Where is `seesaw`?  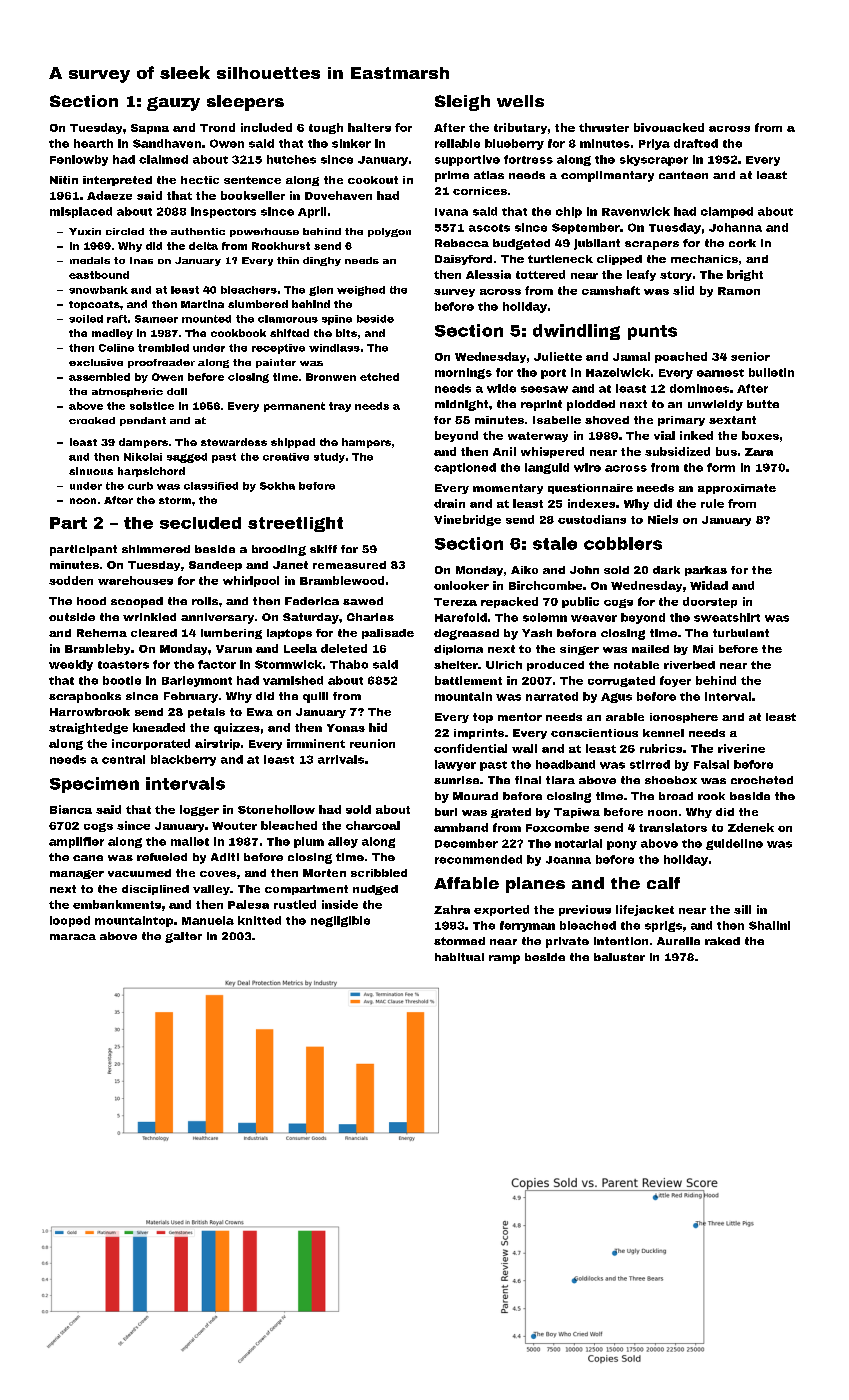 seesaw is located at coordinates (544, 389).
